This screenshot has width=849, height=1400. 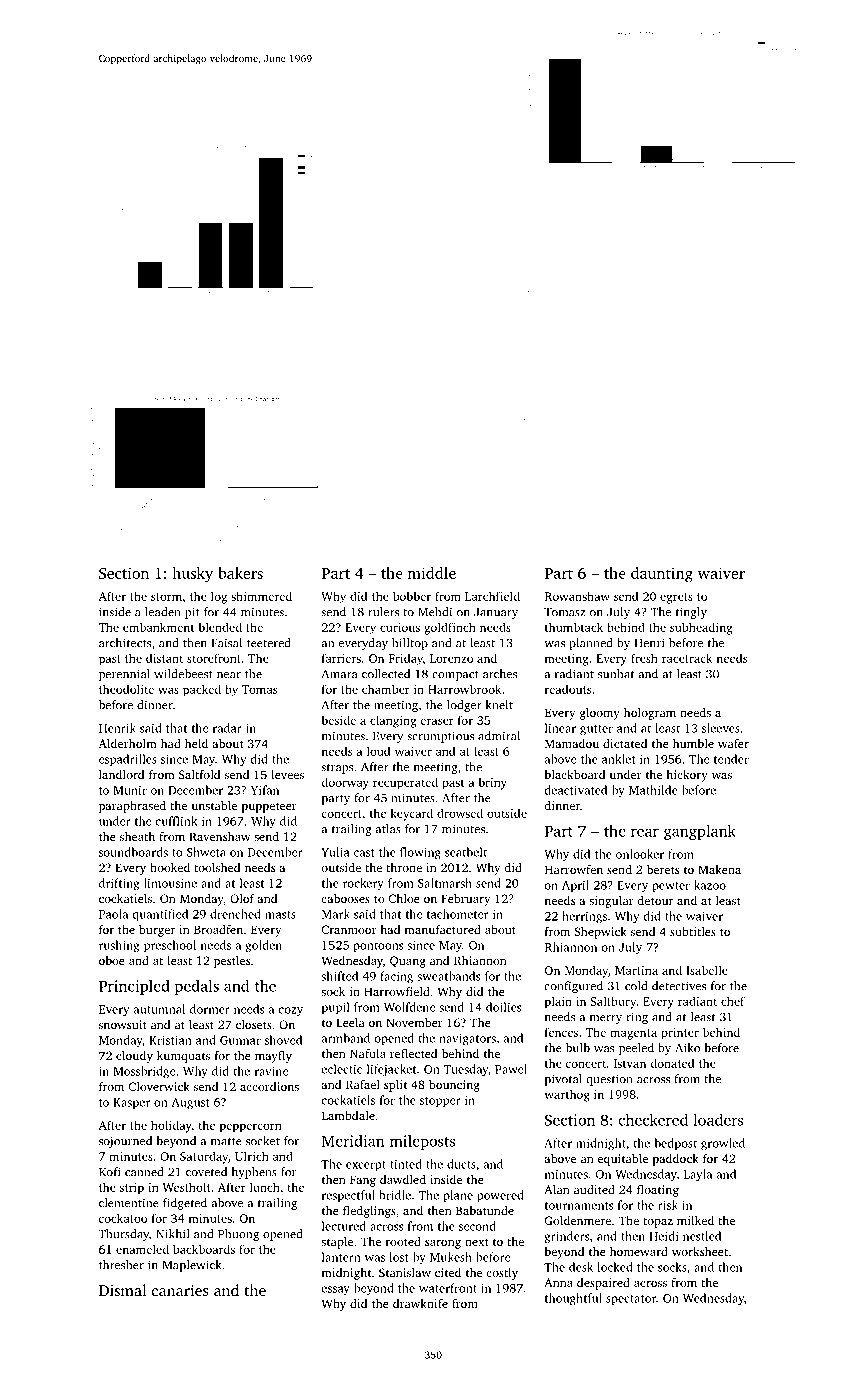 I want to click on waterfront, so click(x=448, y=1288).
